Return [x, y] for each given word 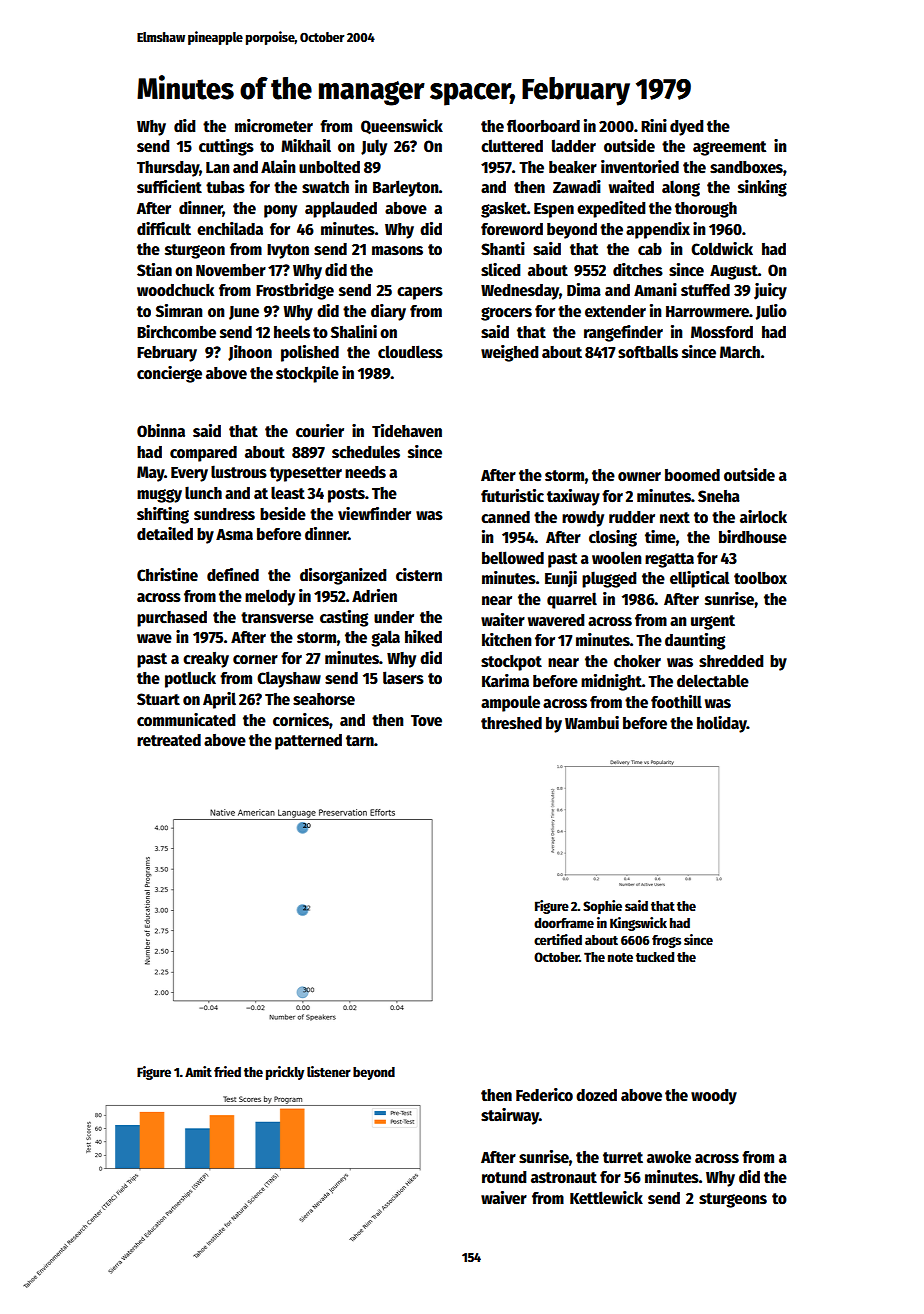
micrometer [274, 126]
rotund [504, 1177]
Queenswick [402, 126]
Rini [654, 125]
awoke [669, 1157]
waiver [504, 1198]
